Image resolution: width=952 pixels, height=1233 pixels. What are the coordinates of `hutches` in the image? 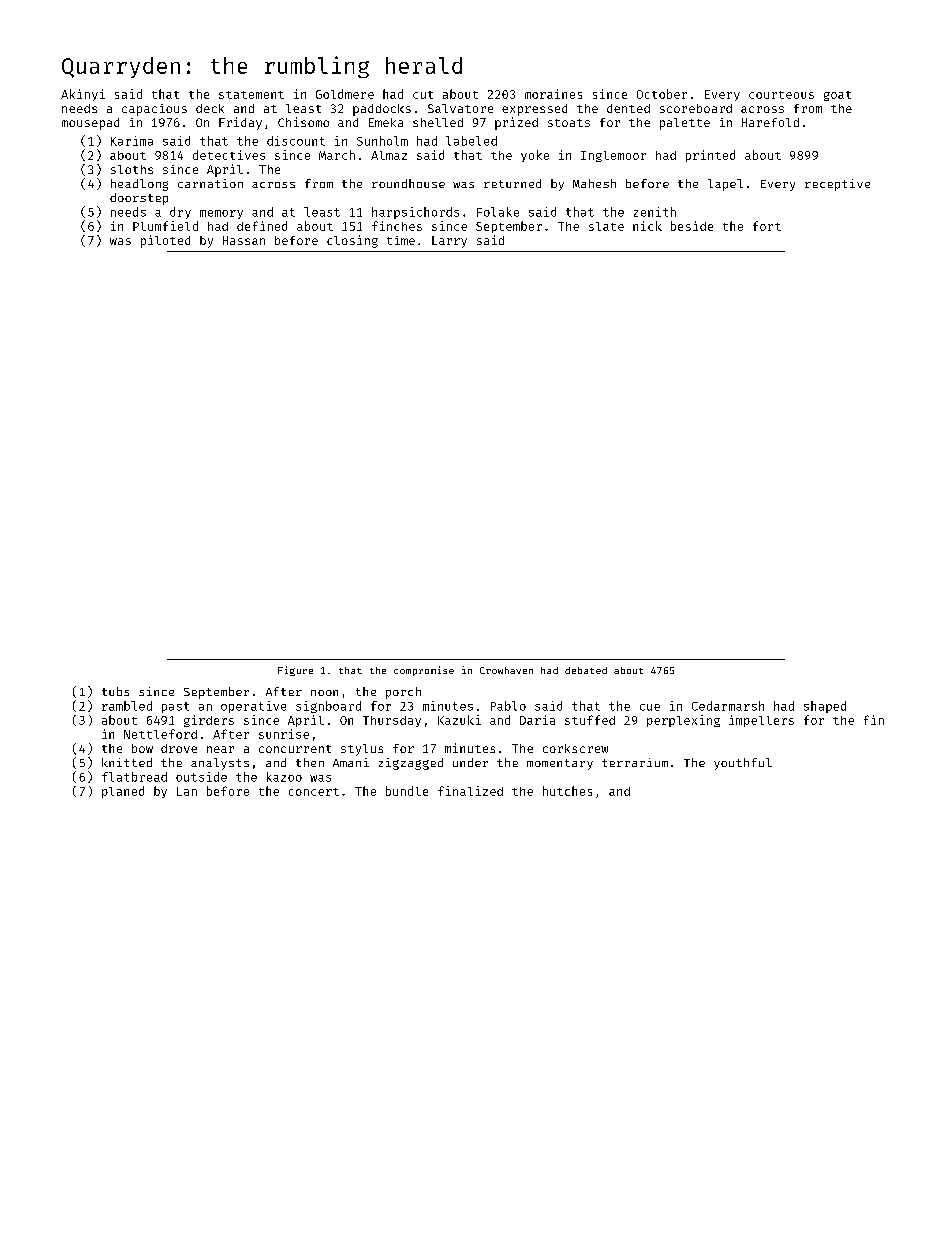 It's located at (567, 791).
